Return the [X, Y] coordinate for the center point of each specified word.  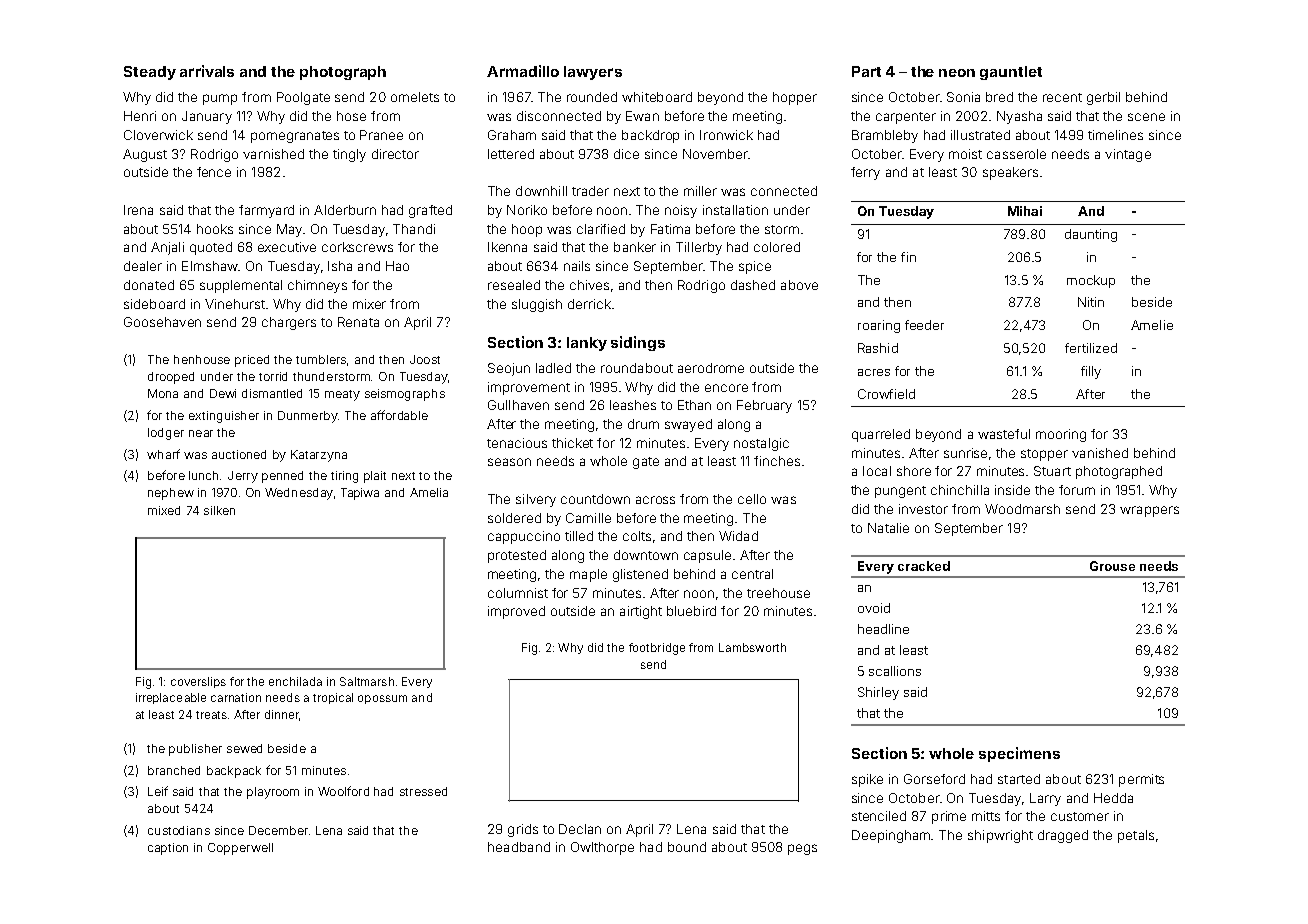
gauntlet [1011, 73]
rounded [592, 97]
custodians [179, 830]
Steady [150, 73]
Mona [163, 393]
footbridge [657, 649]
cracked [924, 566]
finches [777, 461]
